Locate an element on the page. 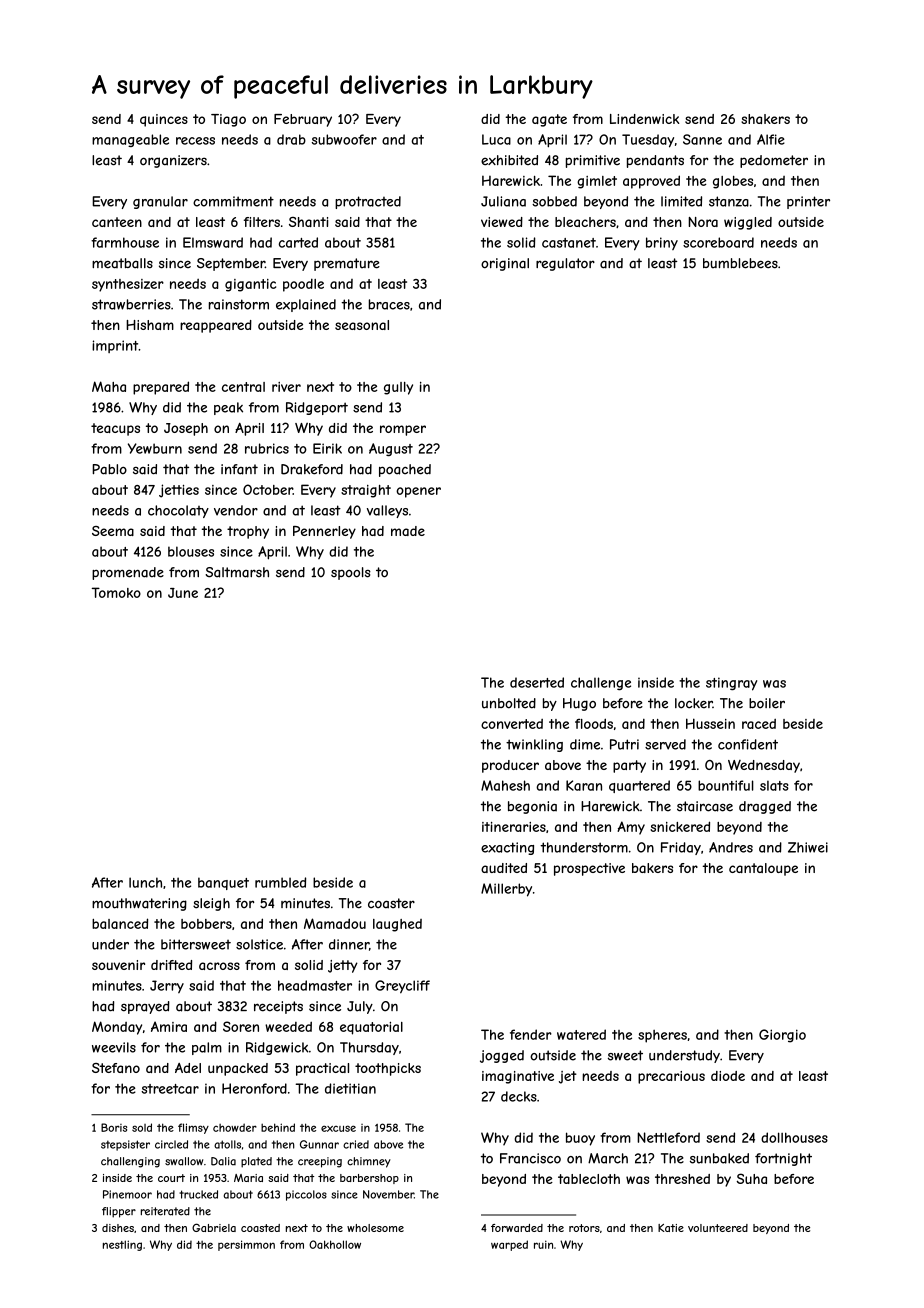 The width and height of the page is (924, 1308). commitment is located at coordinates (233, 201).
